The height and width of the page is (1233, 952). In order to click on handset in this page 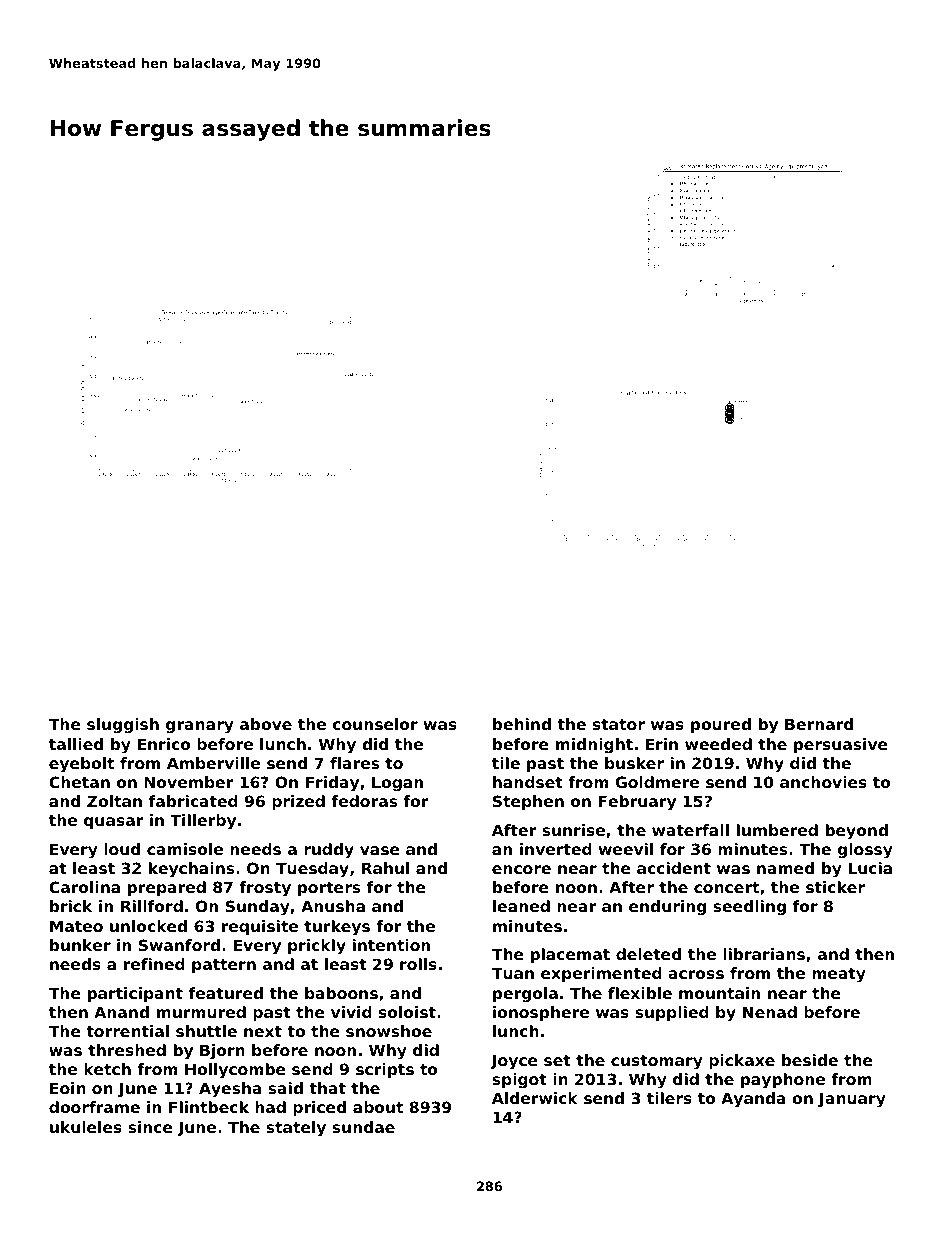, I will do `click(528, 782)`.
